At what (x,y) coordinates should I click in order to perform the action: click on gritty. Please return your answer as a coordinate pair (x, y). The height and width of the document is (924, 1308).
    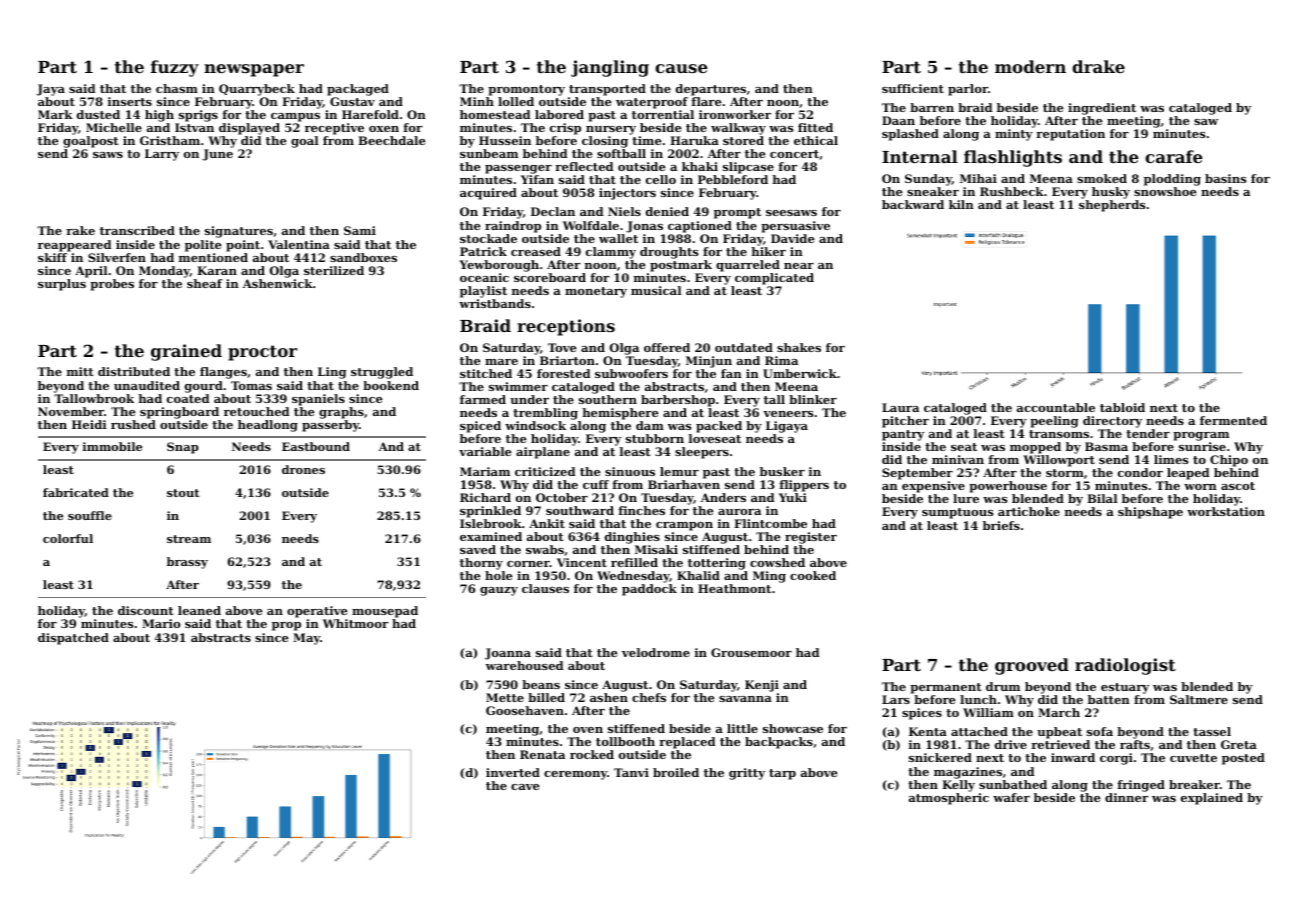
    Looking at the image, I should click on (747, 774).
